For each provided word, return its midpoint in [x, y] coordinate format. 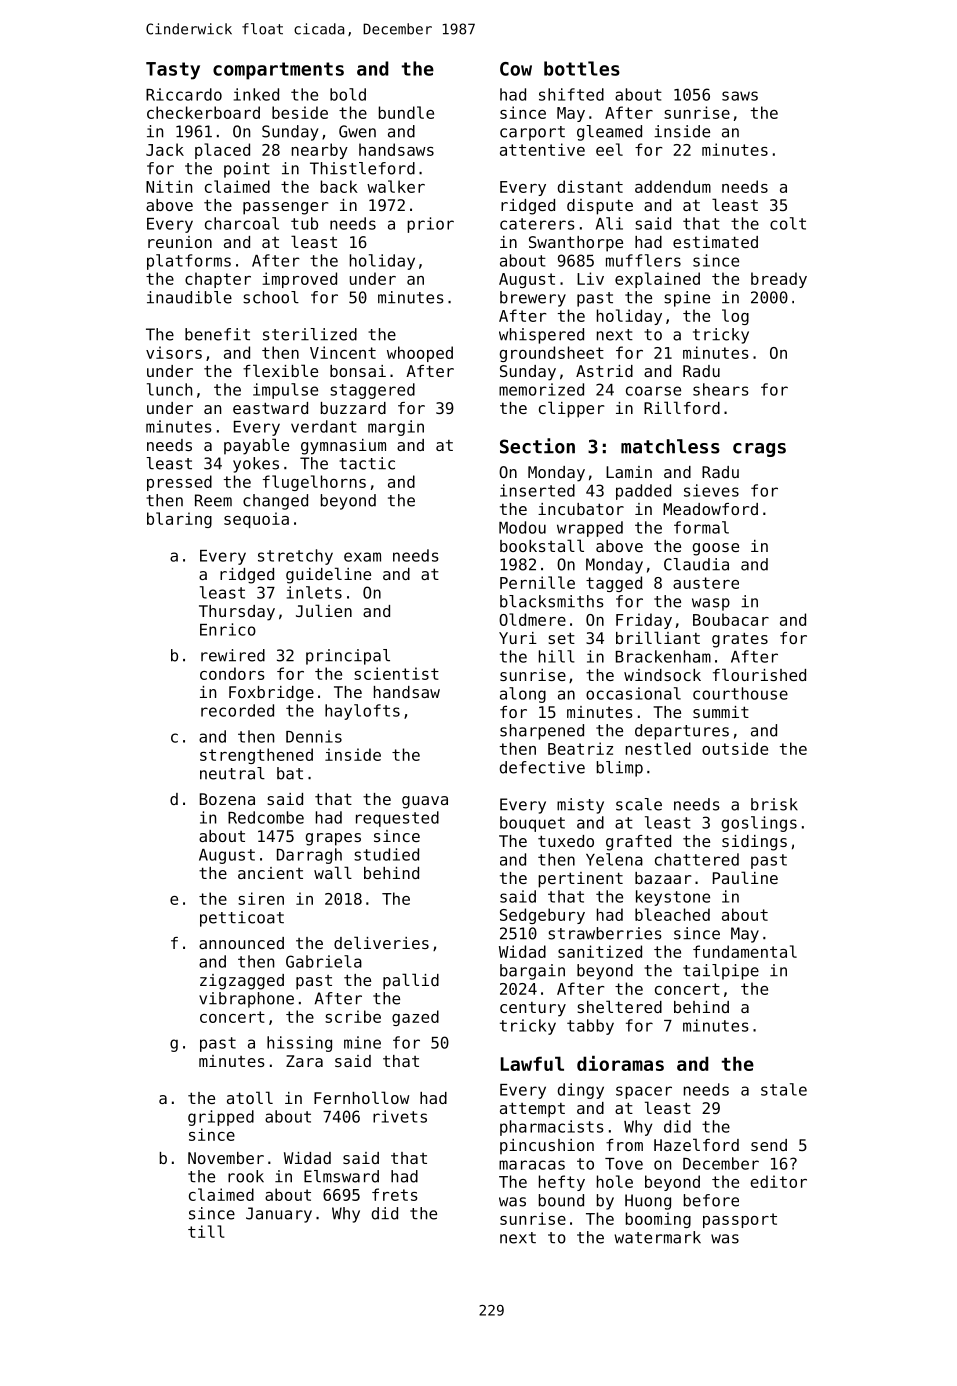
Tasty [173, 71]
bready [779, 280]
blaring [179, 520]
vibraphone [246, 1000]
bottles [582, 68]
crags [759, 450]
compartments [278, 71]
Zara [304, 1061]
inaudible [189, 297]
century [533, 1009]
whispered [541, 336]
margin [396, 428]
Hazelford [696, 1144]
